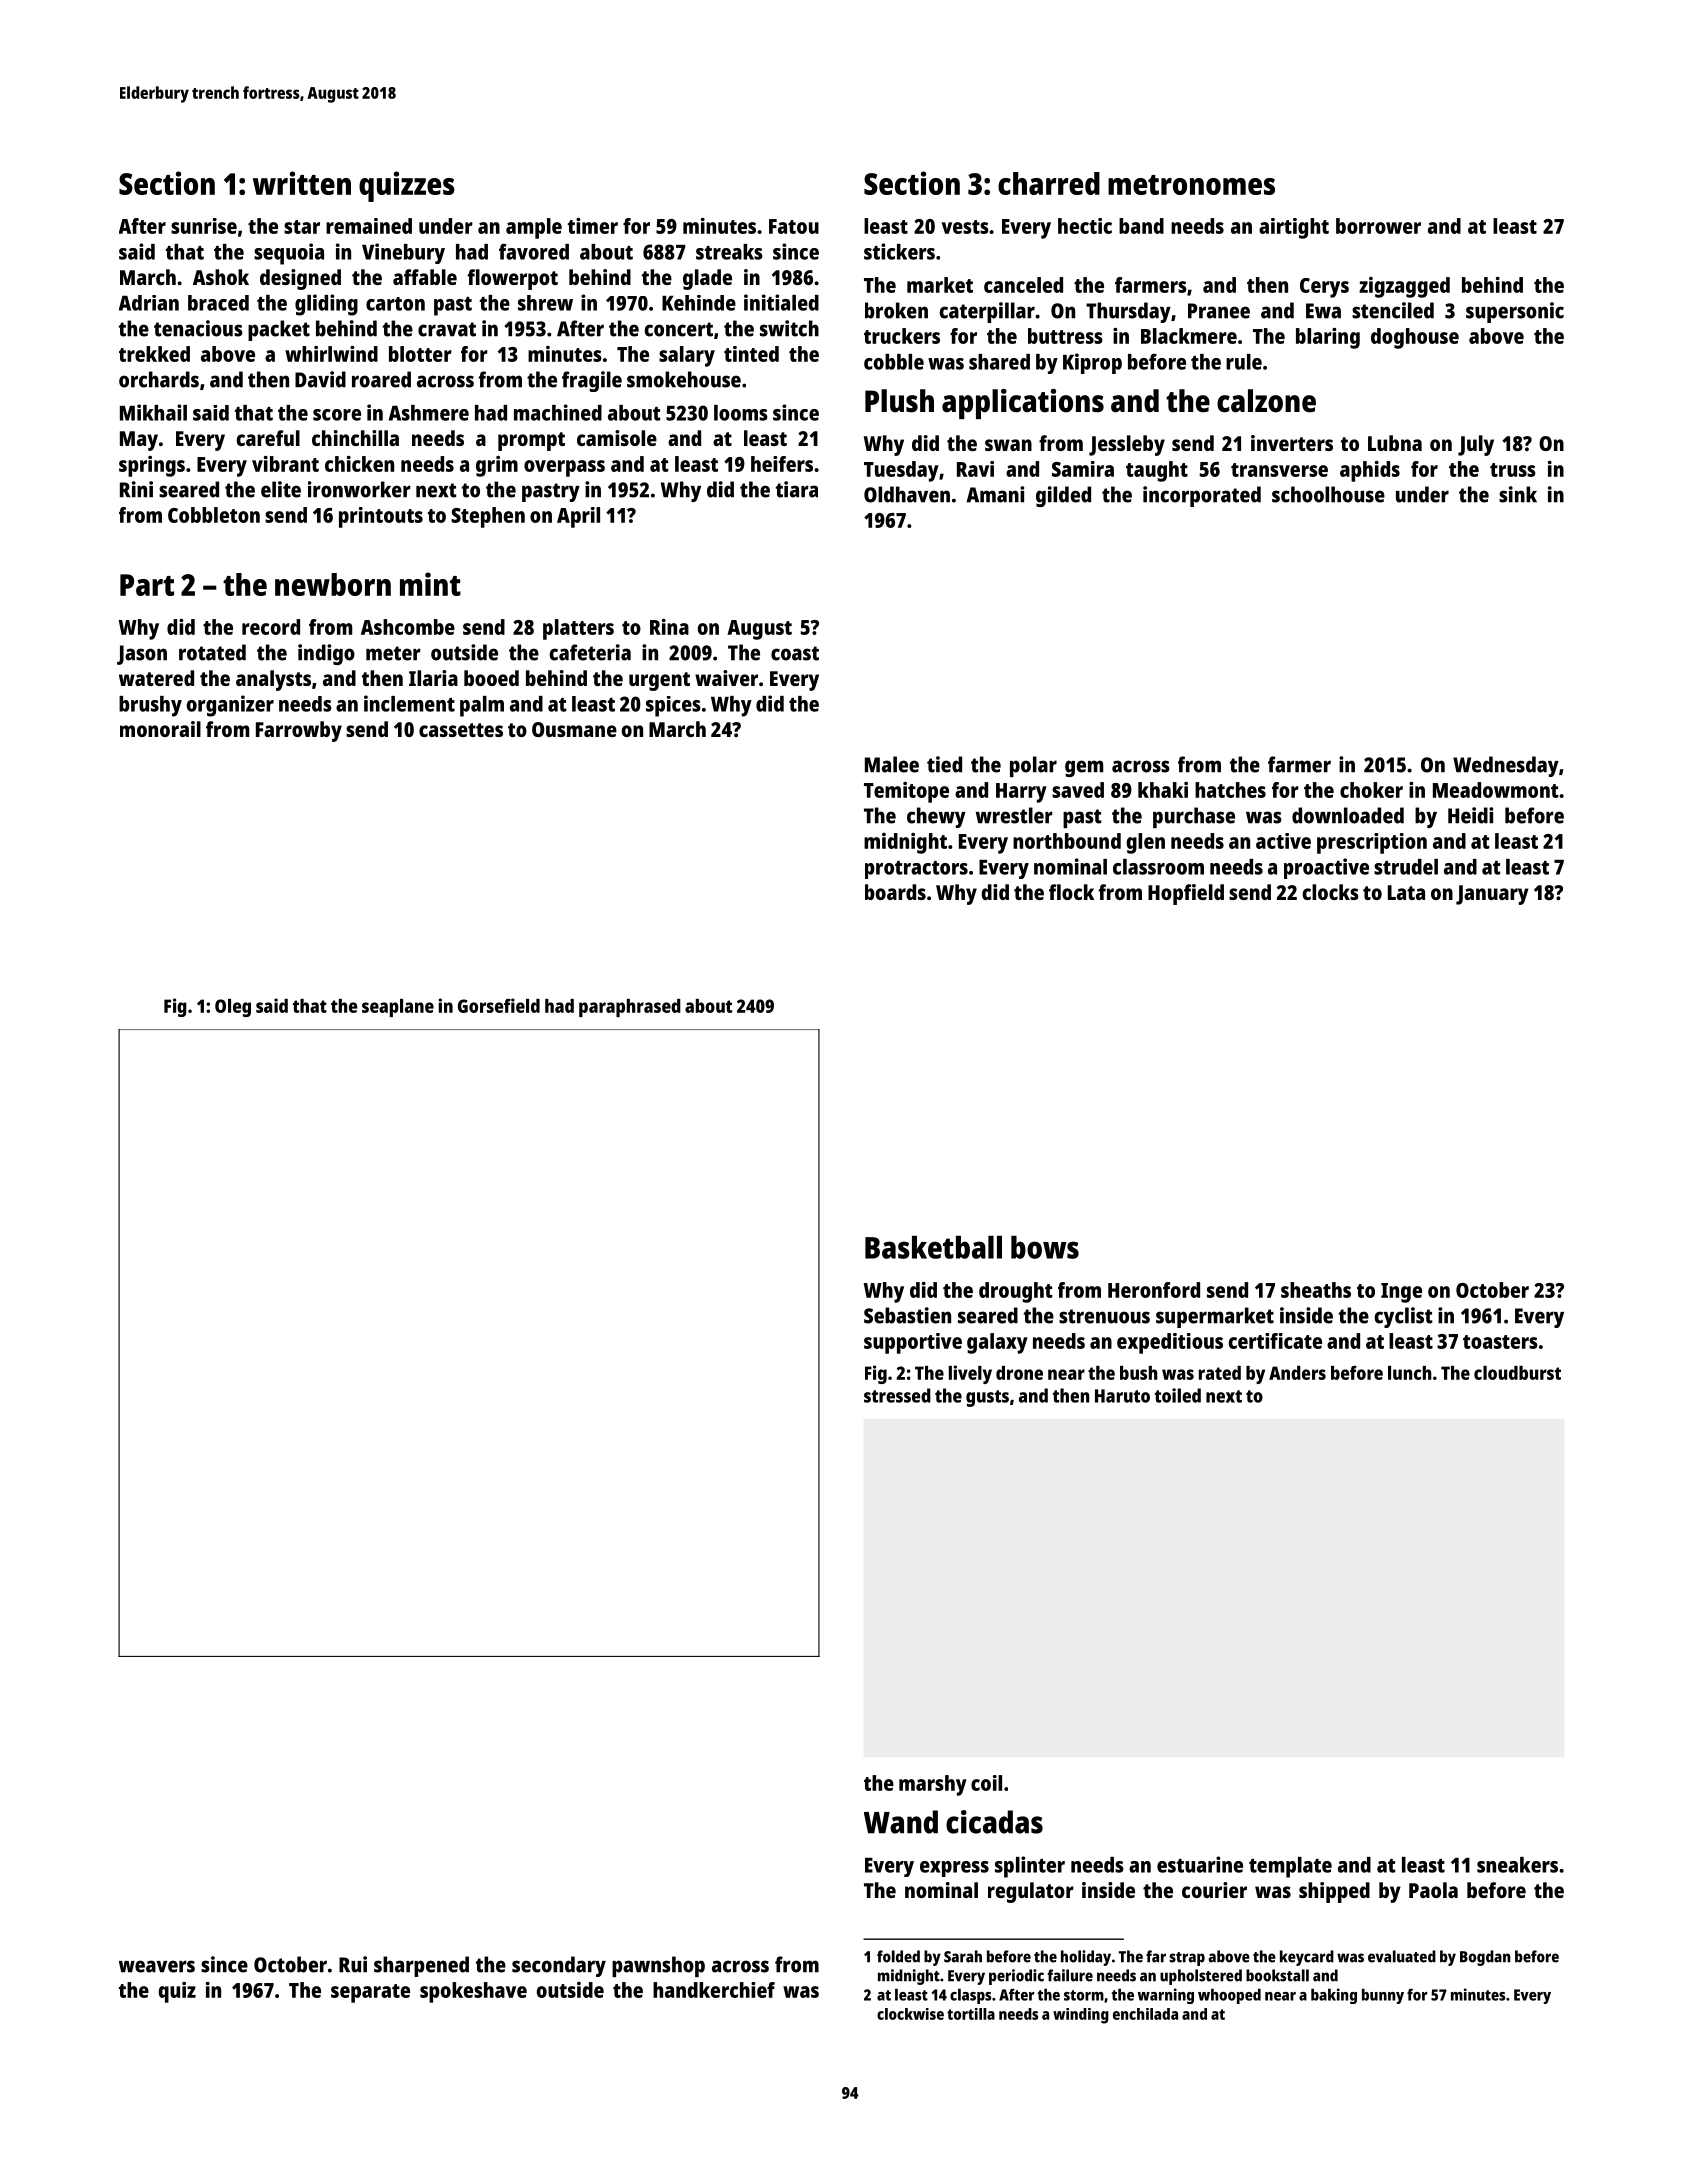 The height and width of the page is (2178, 1683). Describe the element at coordinates (398, 1008) in the page. I see `seaplane` at that location.
